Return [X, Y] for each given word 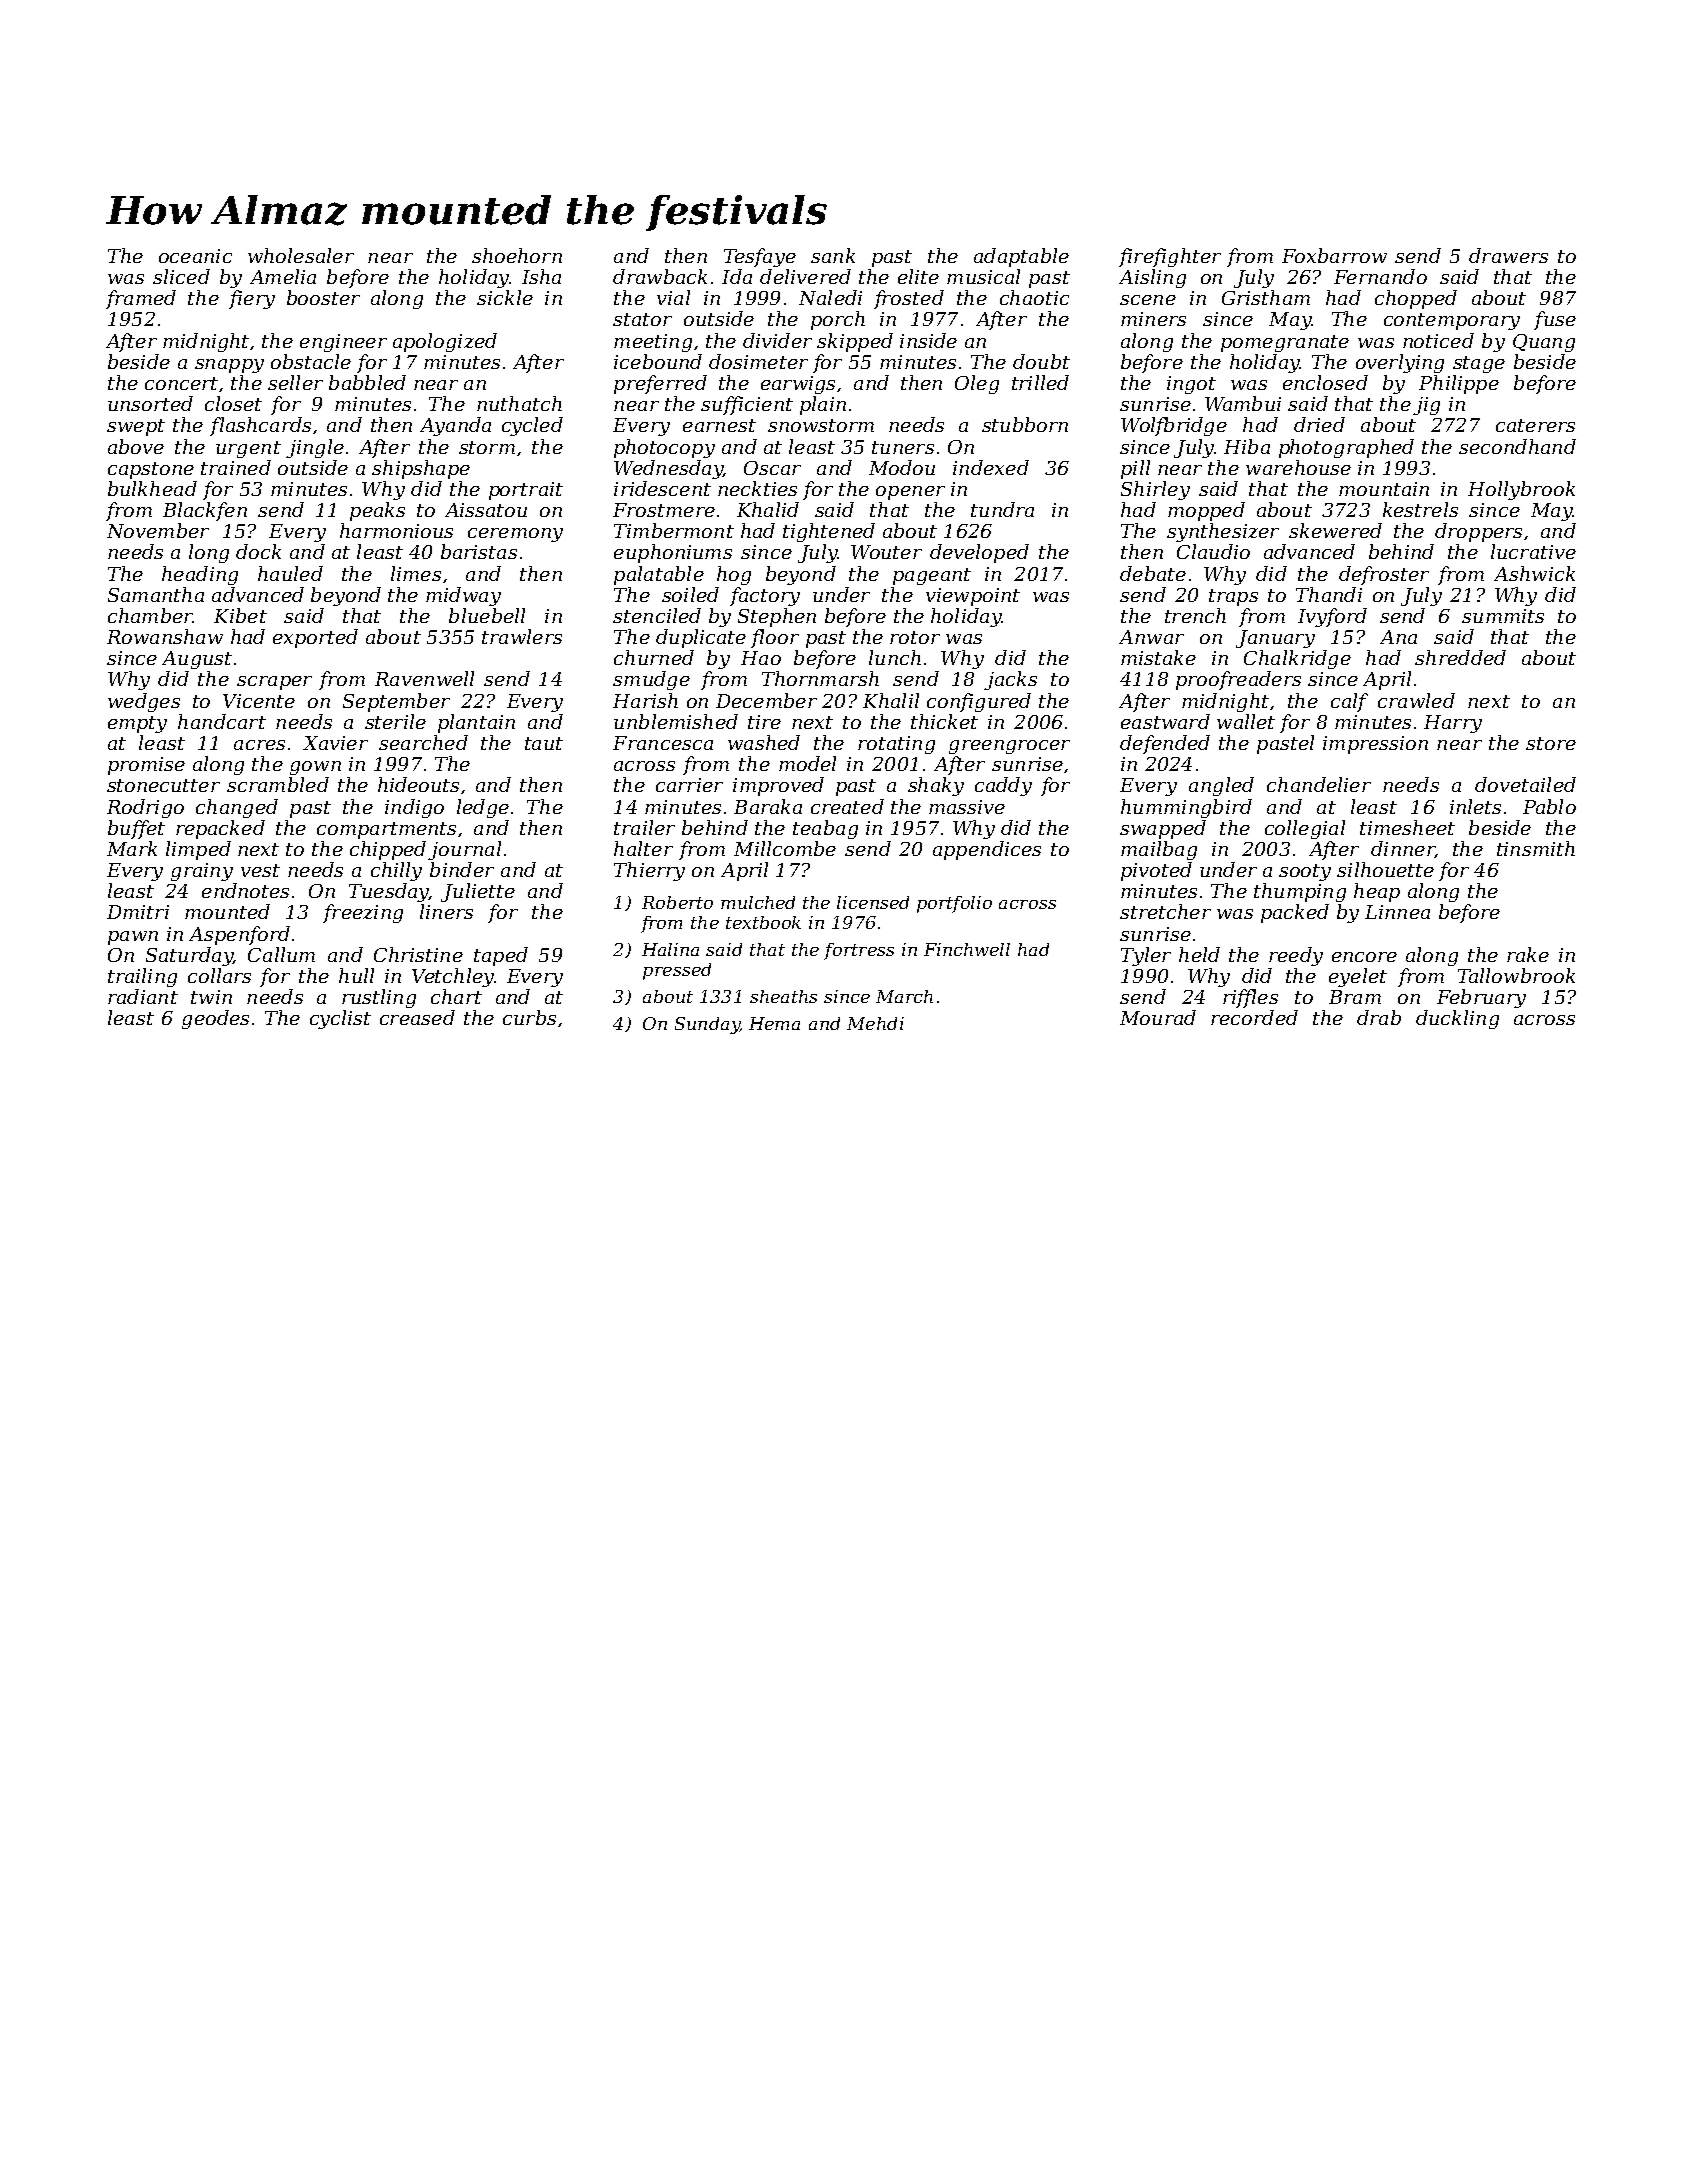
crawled [1416, 700]
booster [323, 297]
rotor [915, 637]
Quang [1544, 343]
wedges [144, 702]
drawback [660, 276]
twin [211, 997]
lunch [895, 657]
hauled [290, 573]
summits [1503, 616]
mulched [758, 902]
